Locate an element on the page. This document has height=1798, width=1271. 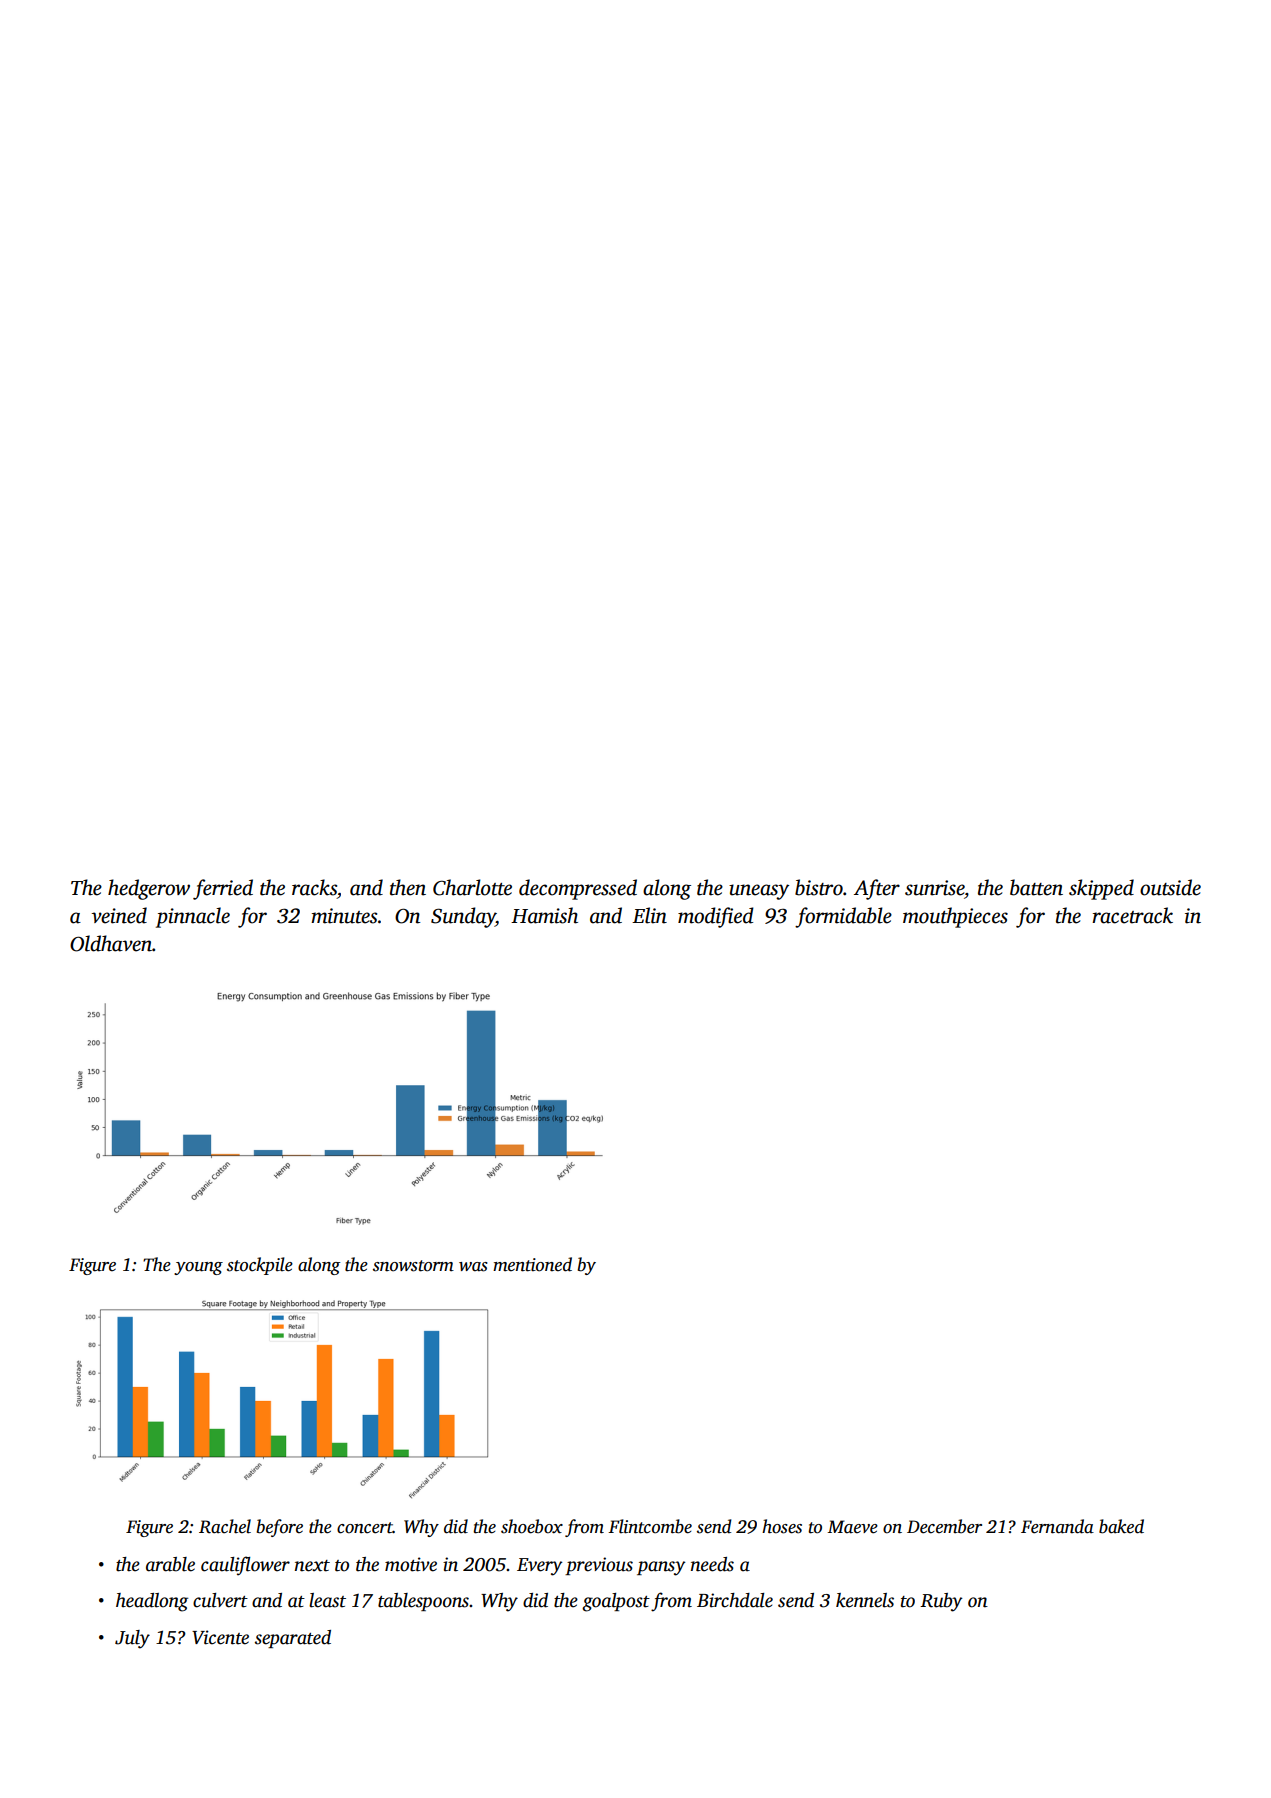
Rachel is located at coordinates (225, 1526).
